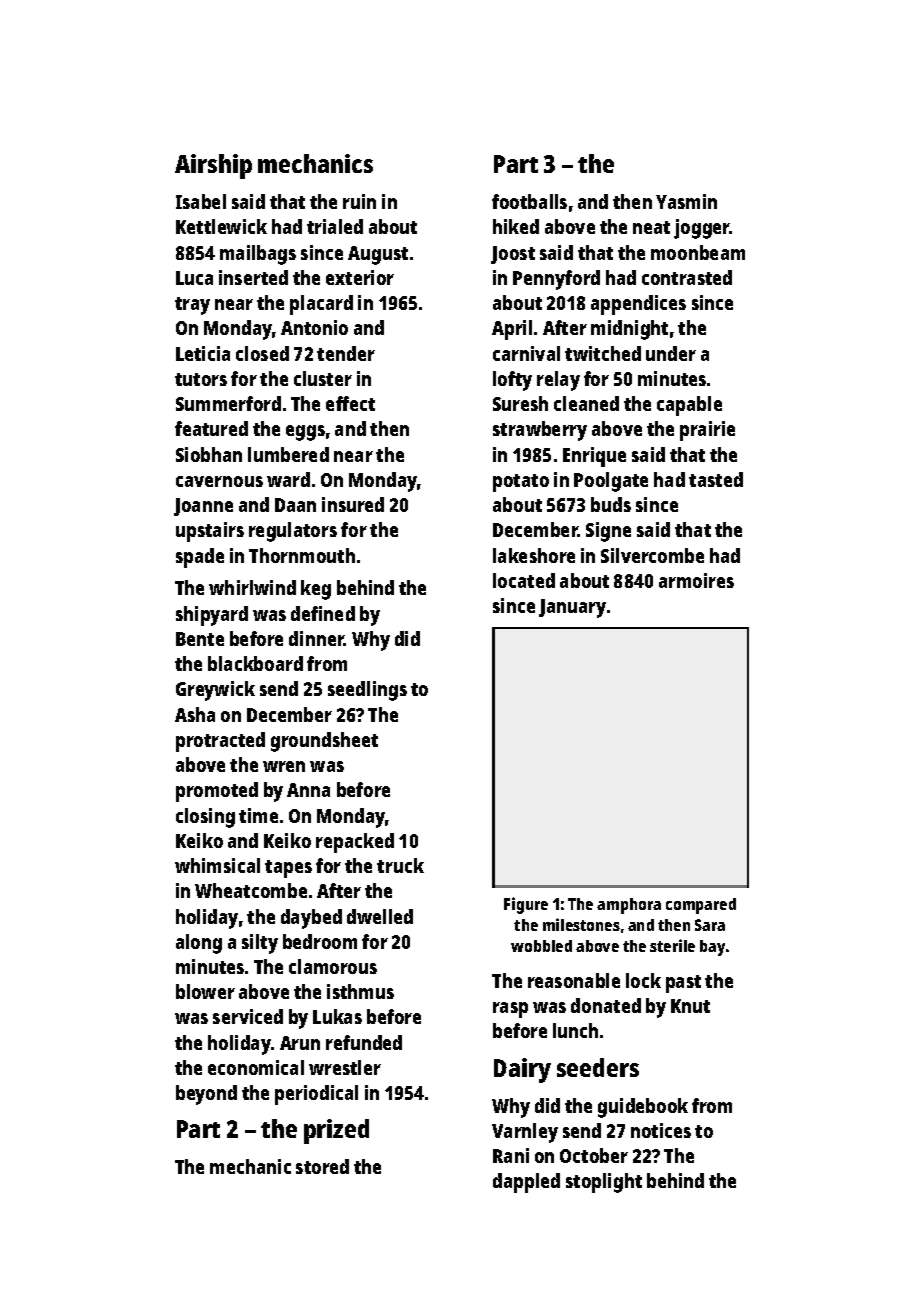 The image size is (924, 1311). What do you see at coordinates (643, 980) in the page?
I see `lock` at bounding box center [643, 980].
